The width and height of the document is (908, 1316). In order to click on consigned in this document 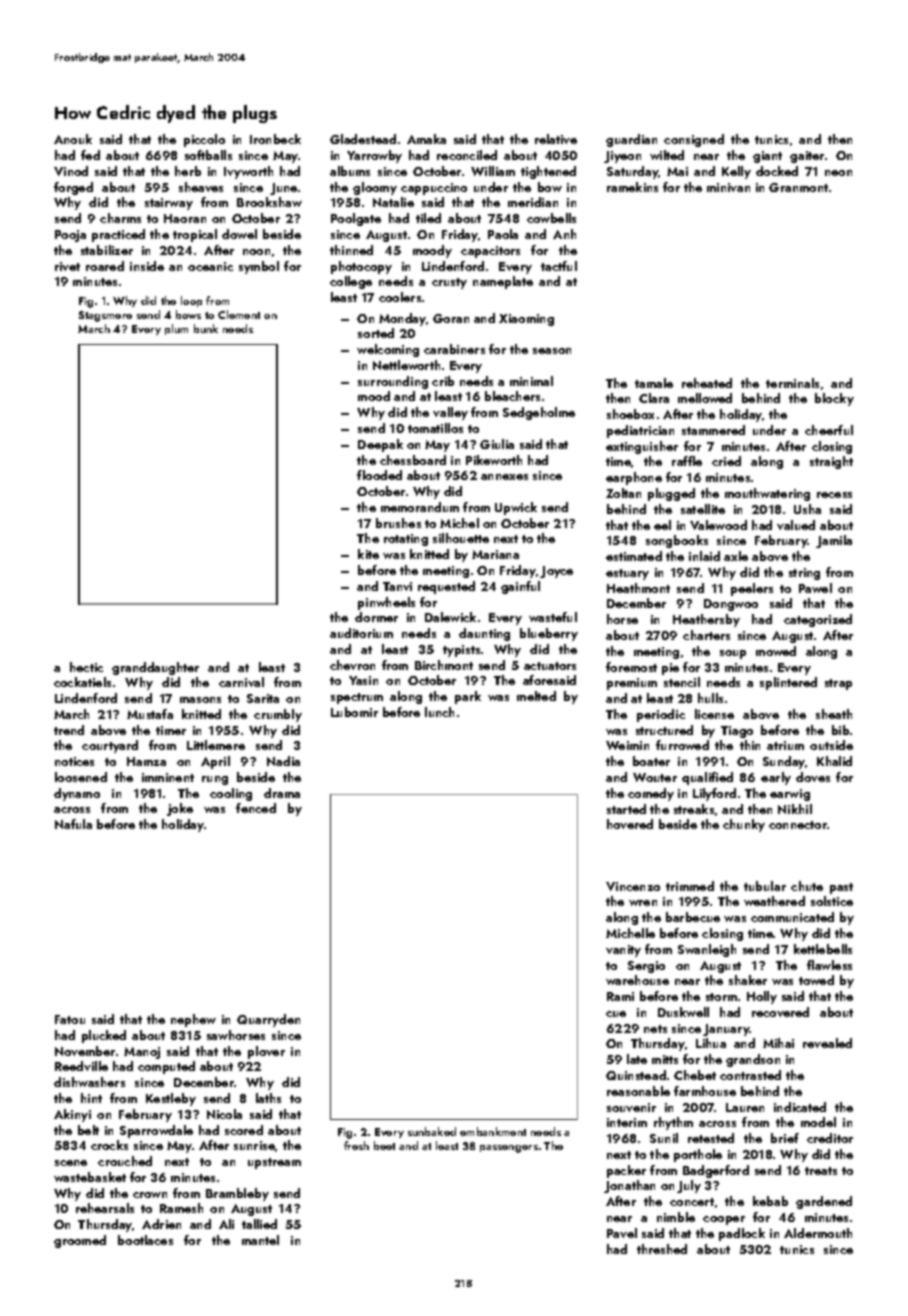, I will do `click(694, 140)`.
